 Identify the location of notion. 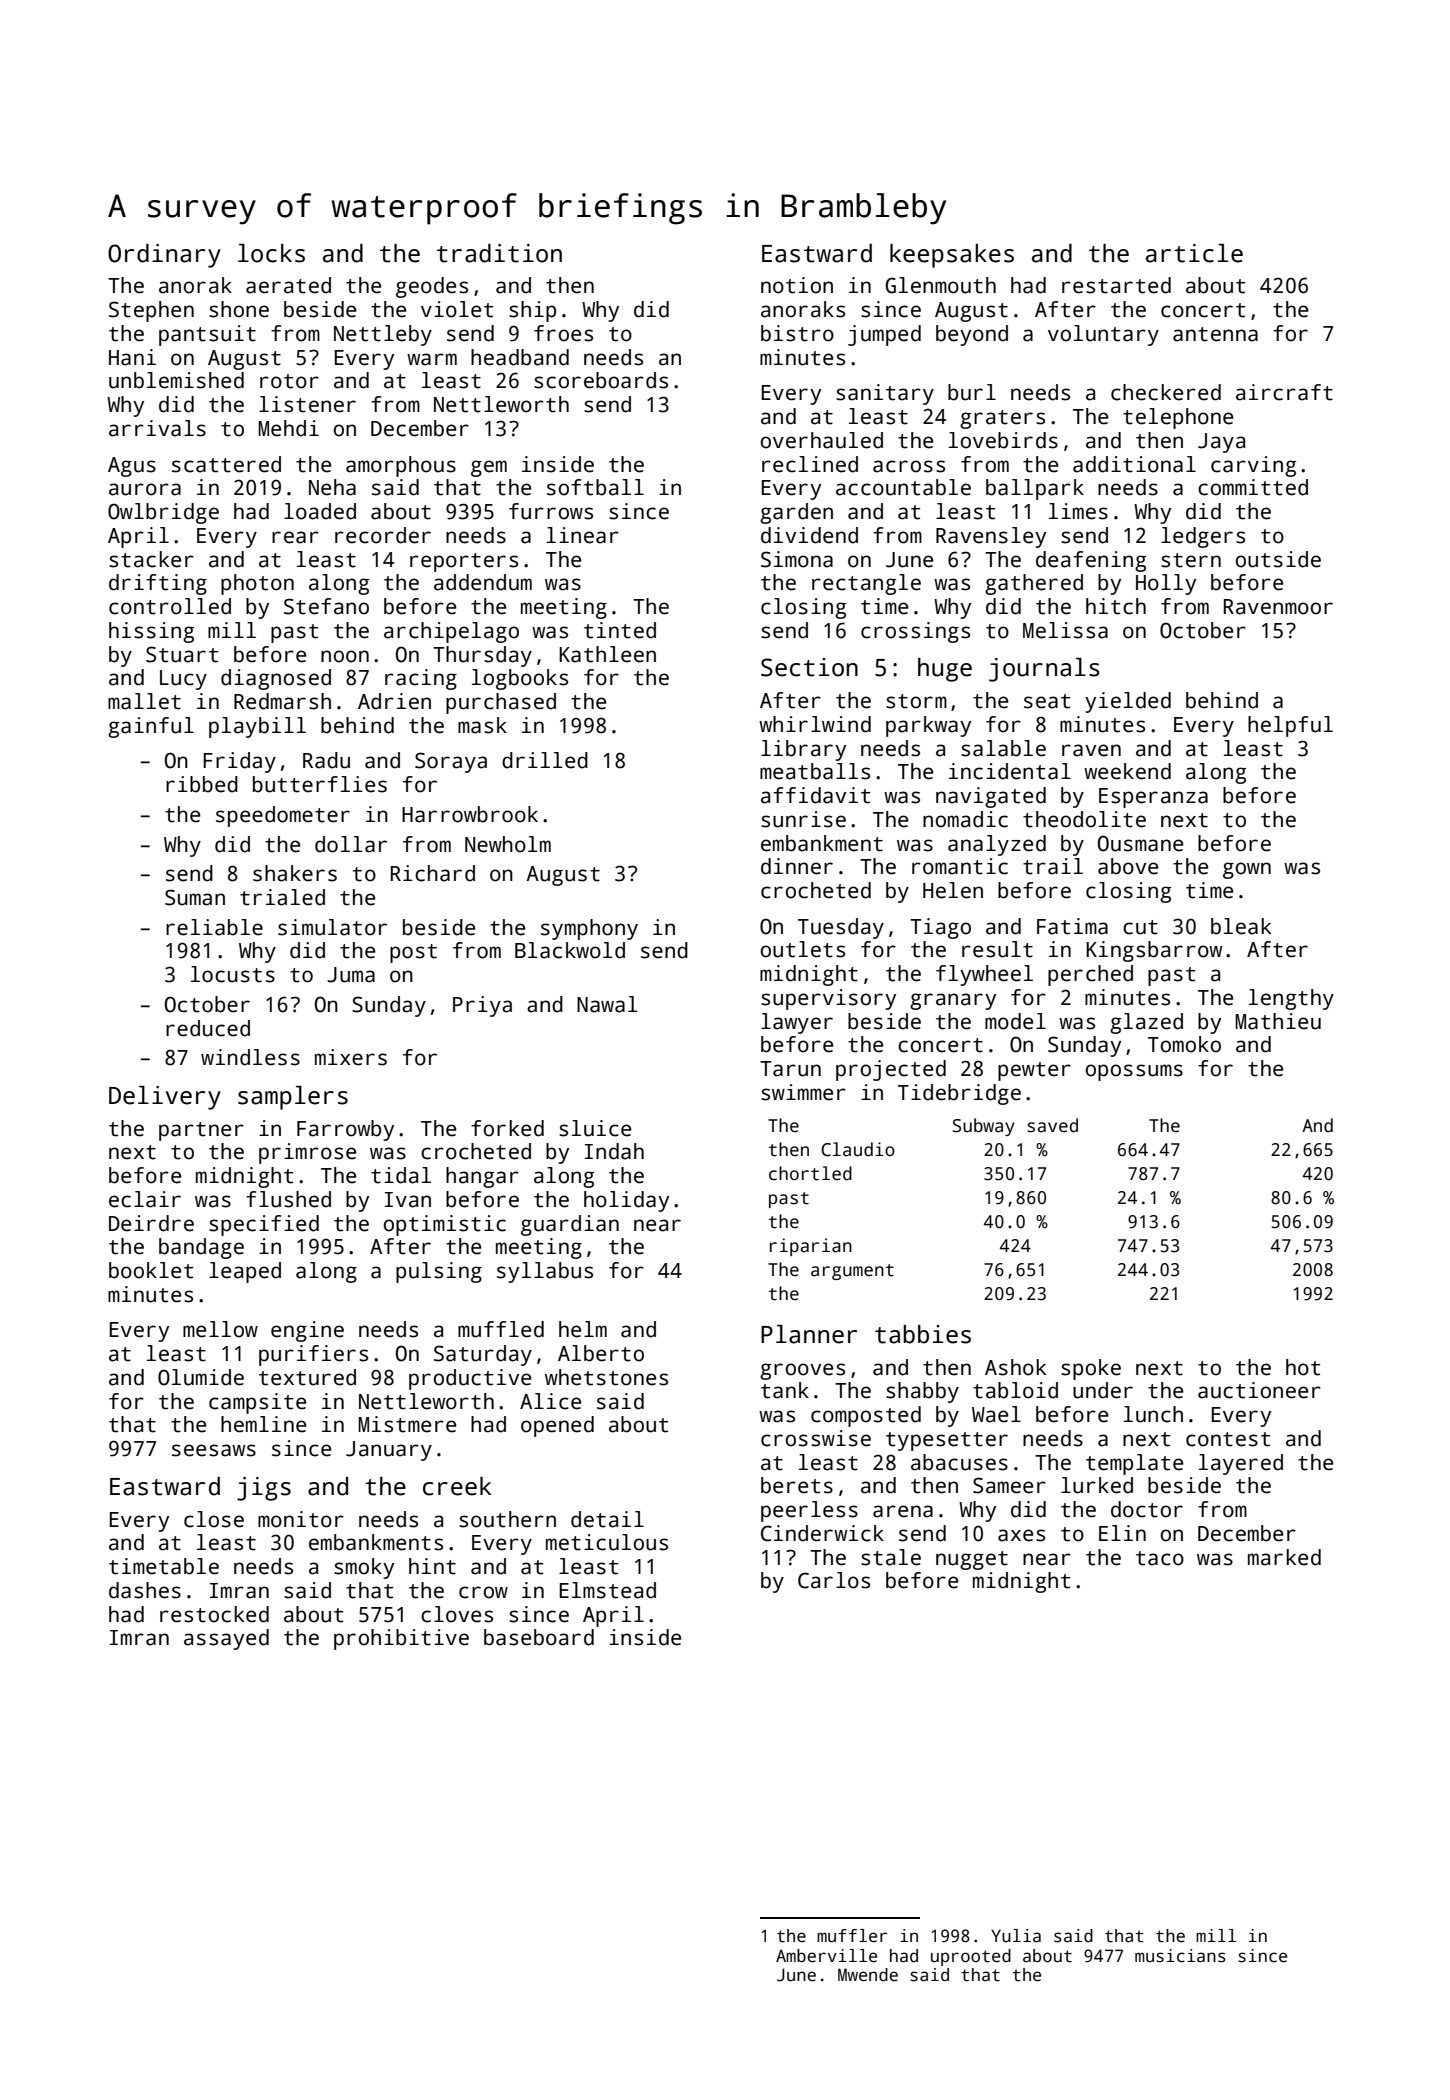
(797, 285).
